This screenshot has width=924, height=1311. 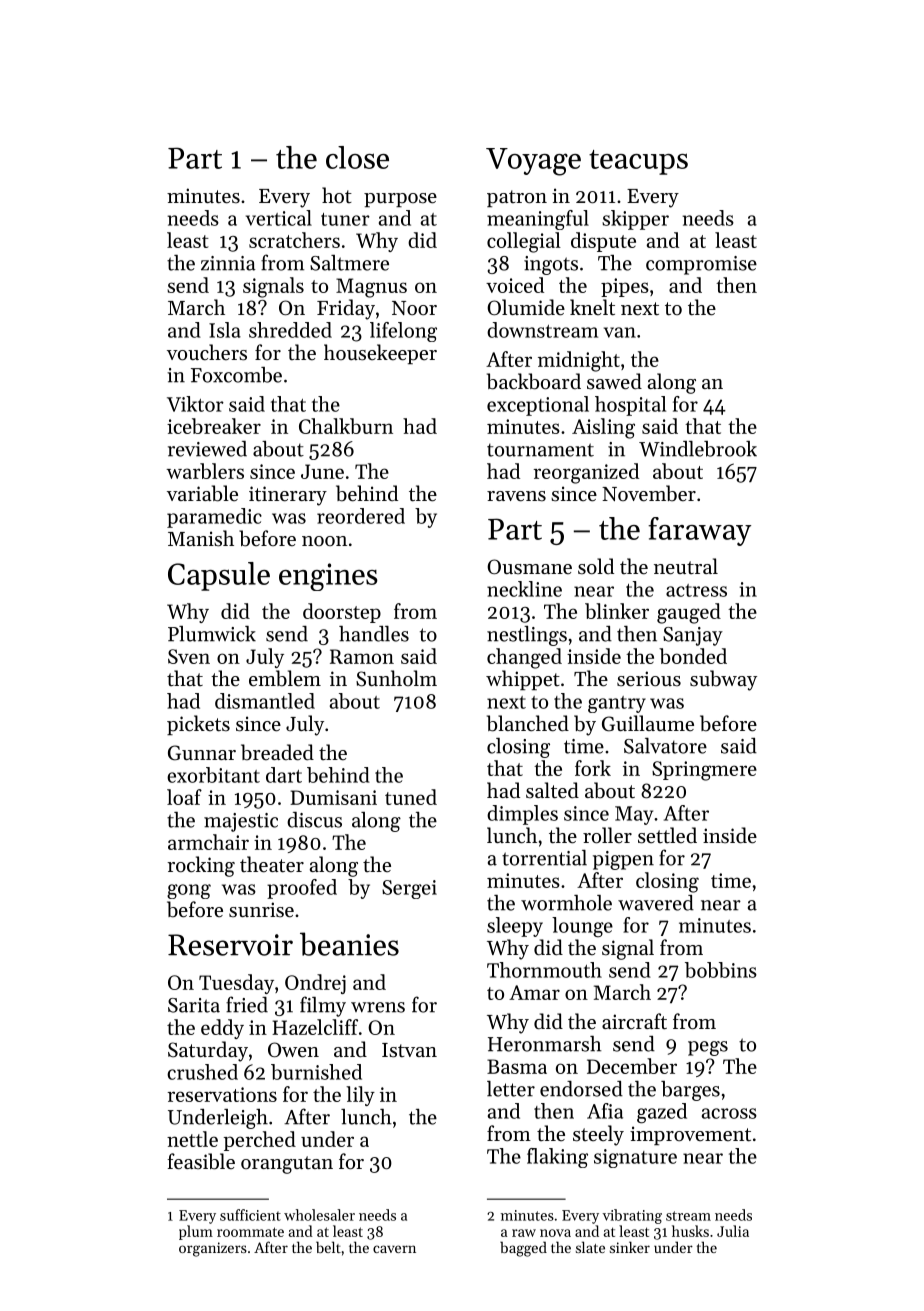 I want to click on Noor, so click(x=414, y=308).
